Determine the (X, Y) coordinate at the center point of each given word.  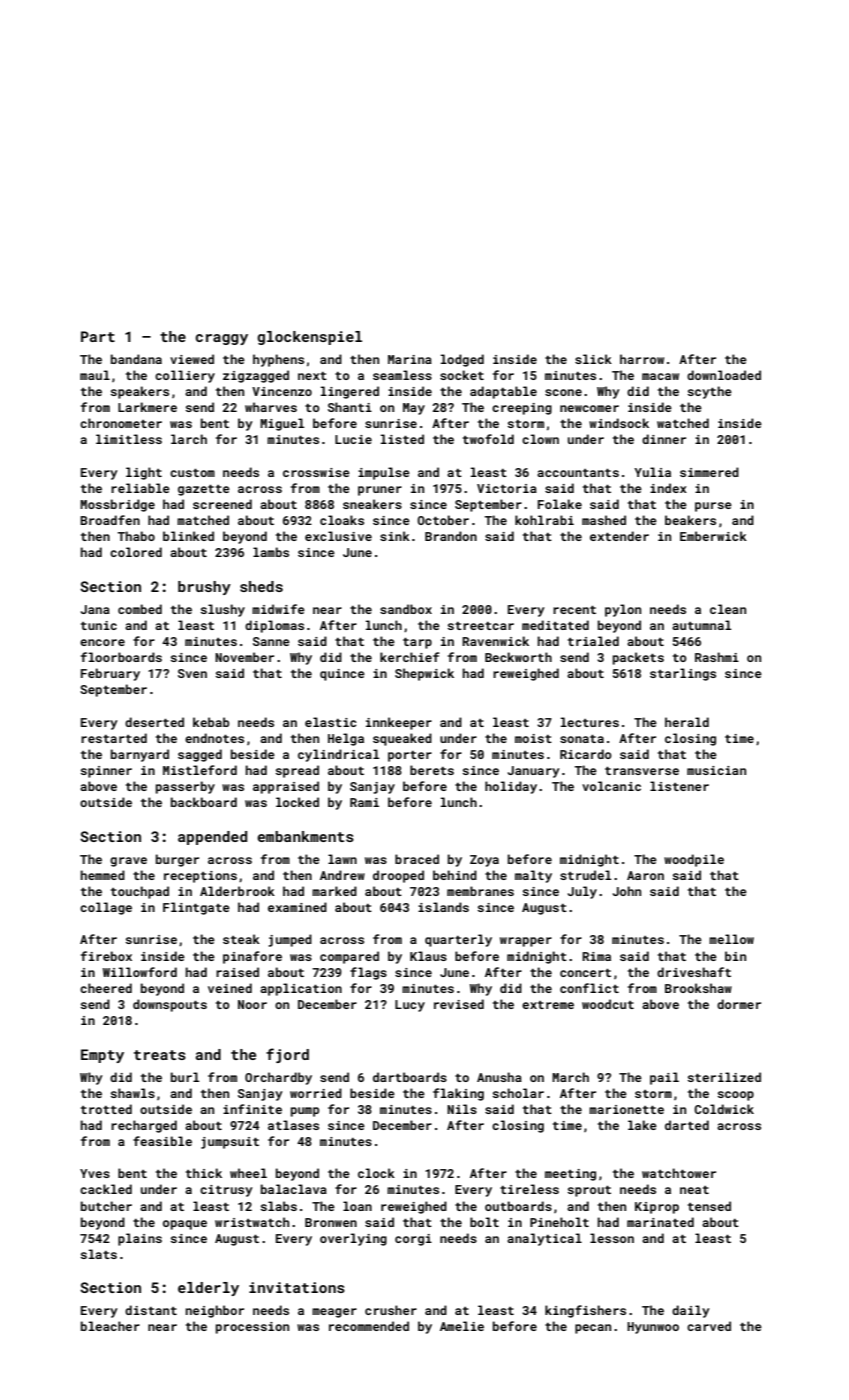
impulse (384, 473)
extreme (548, 1005)
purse (713, 507)
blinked (188, 536)
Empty (102, 1056)
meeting (570, 1175)
